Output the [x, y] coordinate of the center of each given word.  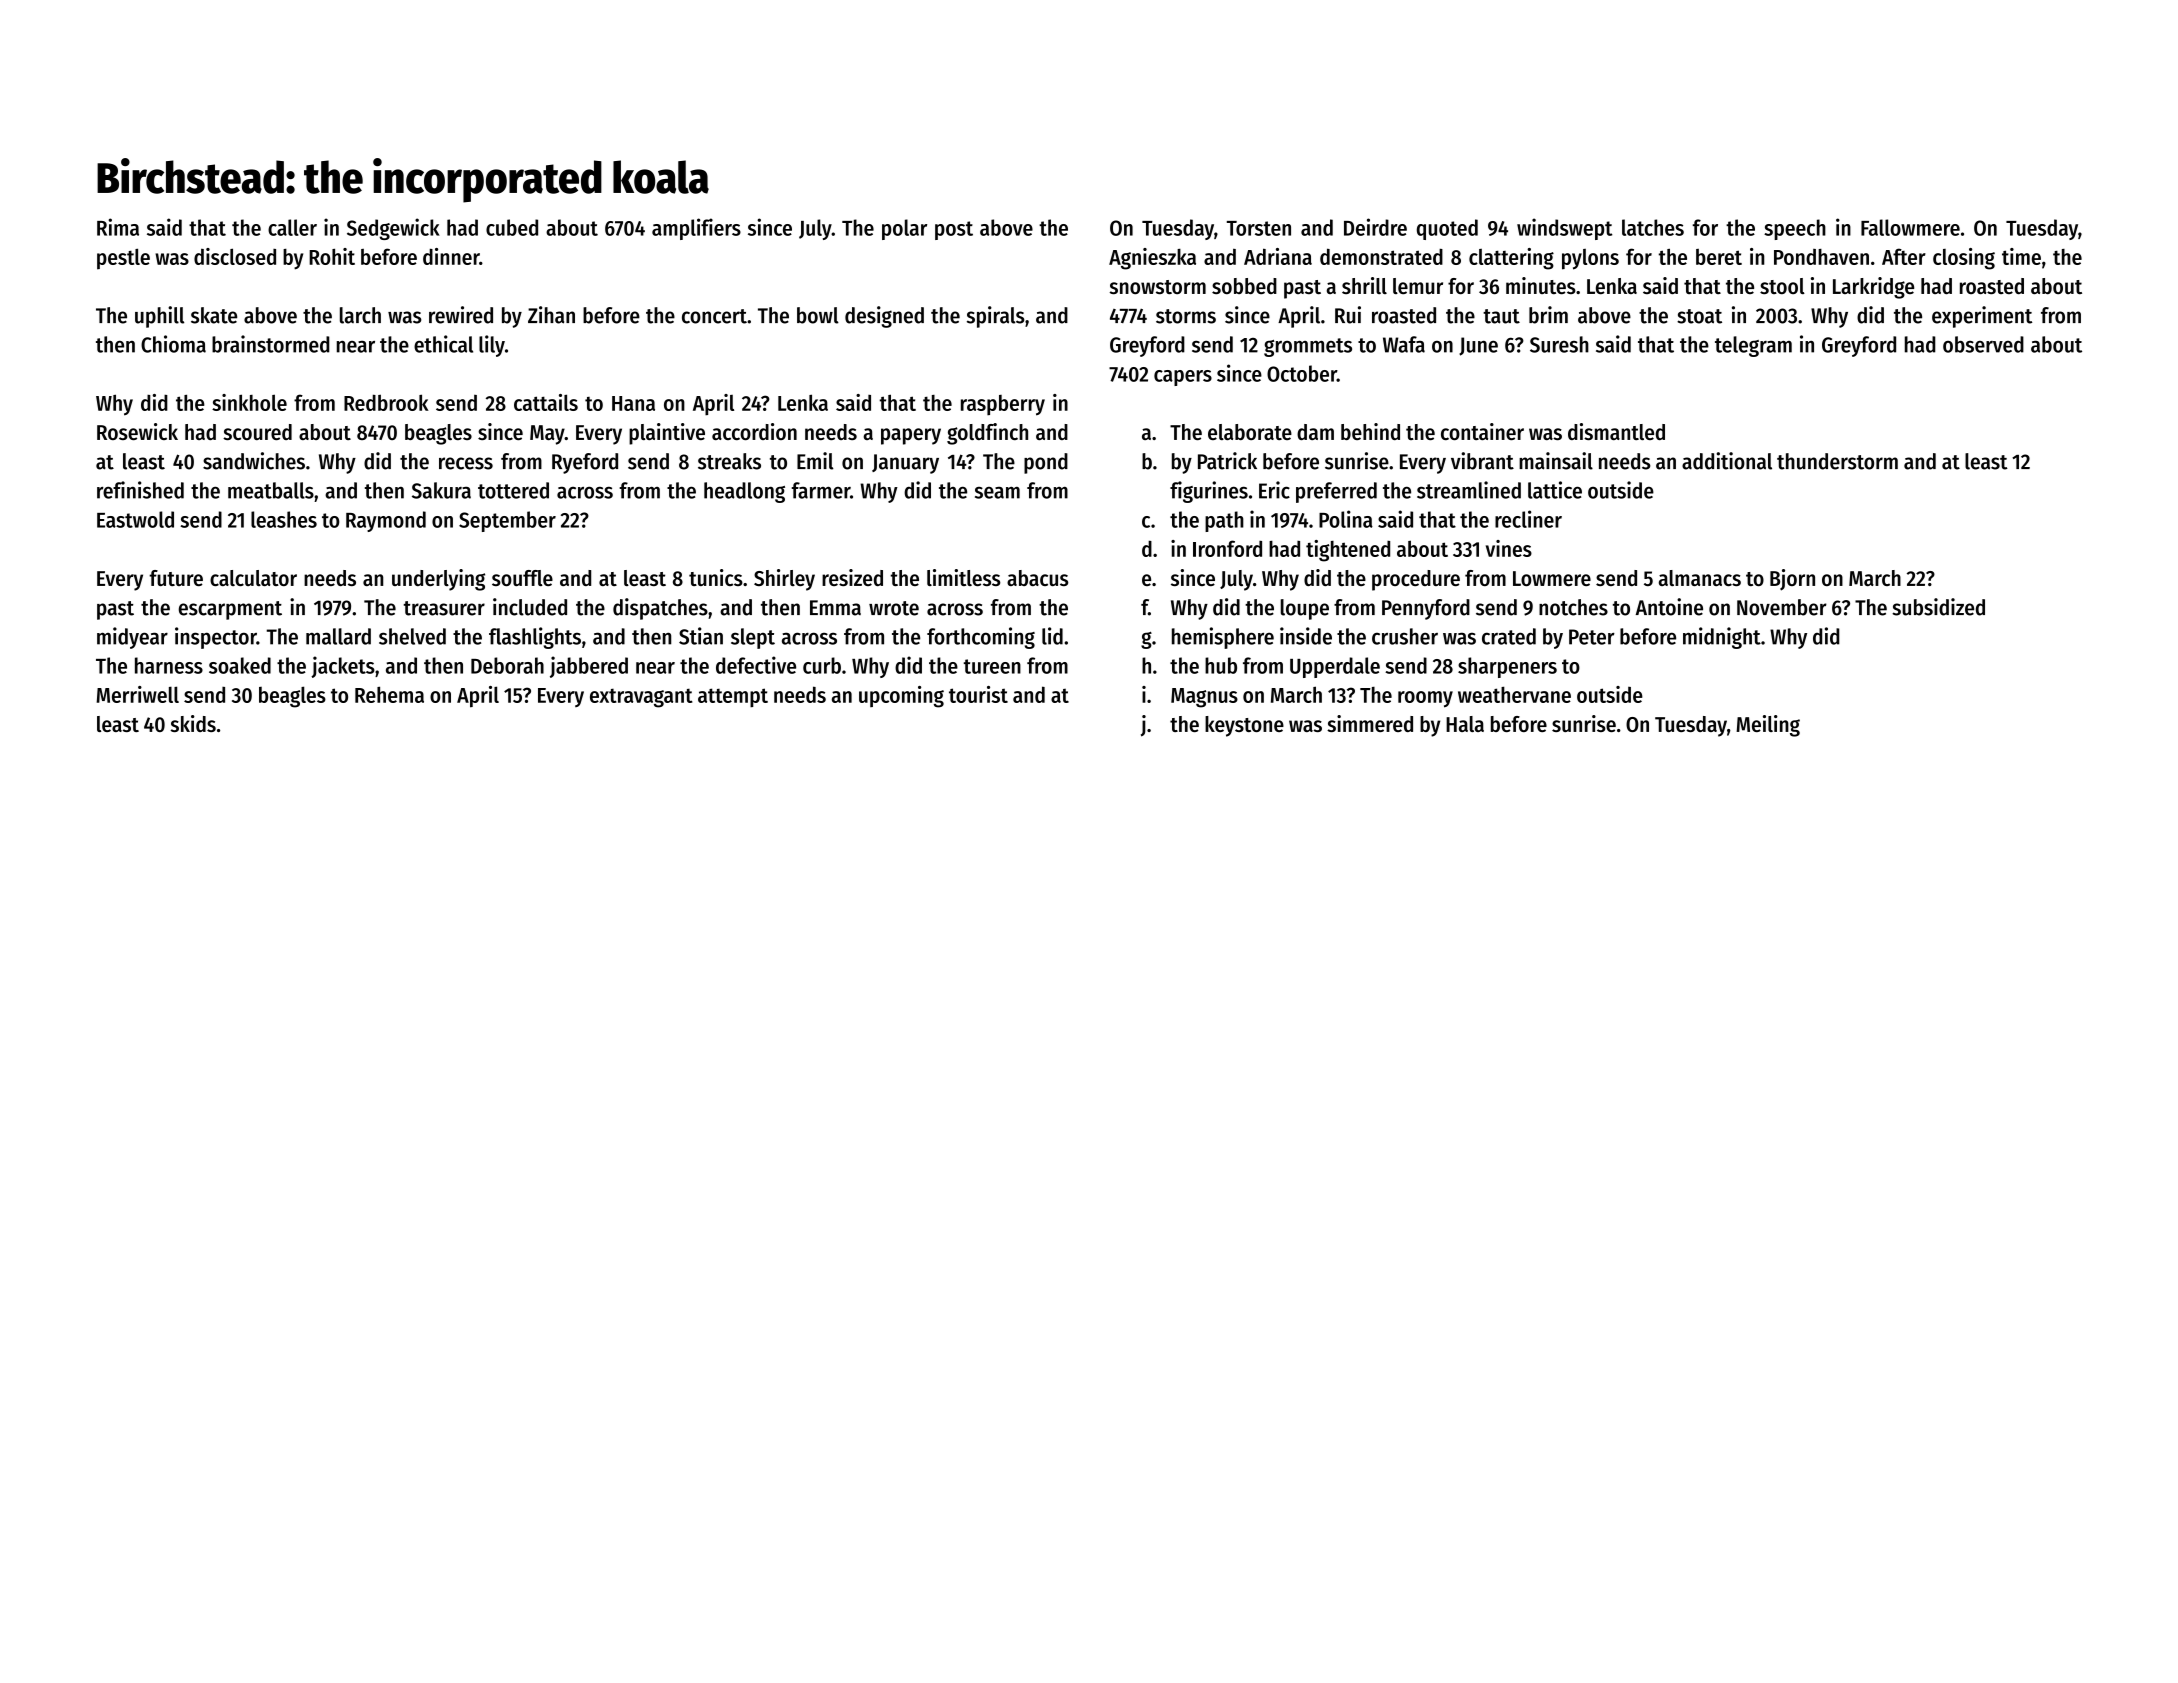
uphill [159, 317]
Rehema [389, 694]
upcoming [901, 697]
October [1302, 373]
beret [1719, 257]
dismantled [1616, 431]
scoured [257, 432]
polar [904, 229]
